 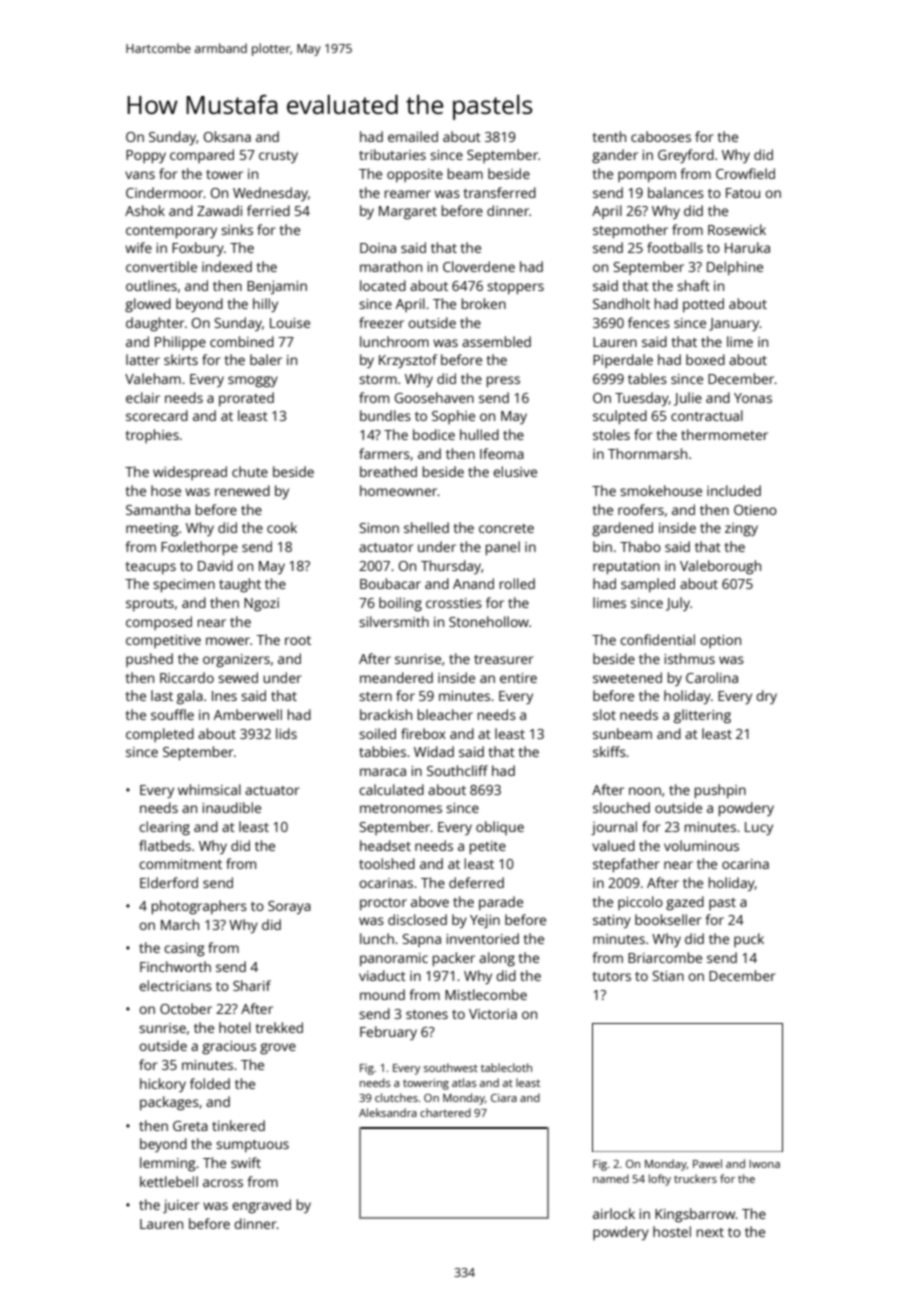 I want to click on Poppy, so click(x=146, y=156).
